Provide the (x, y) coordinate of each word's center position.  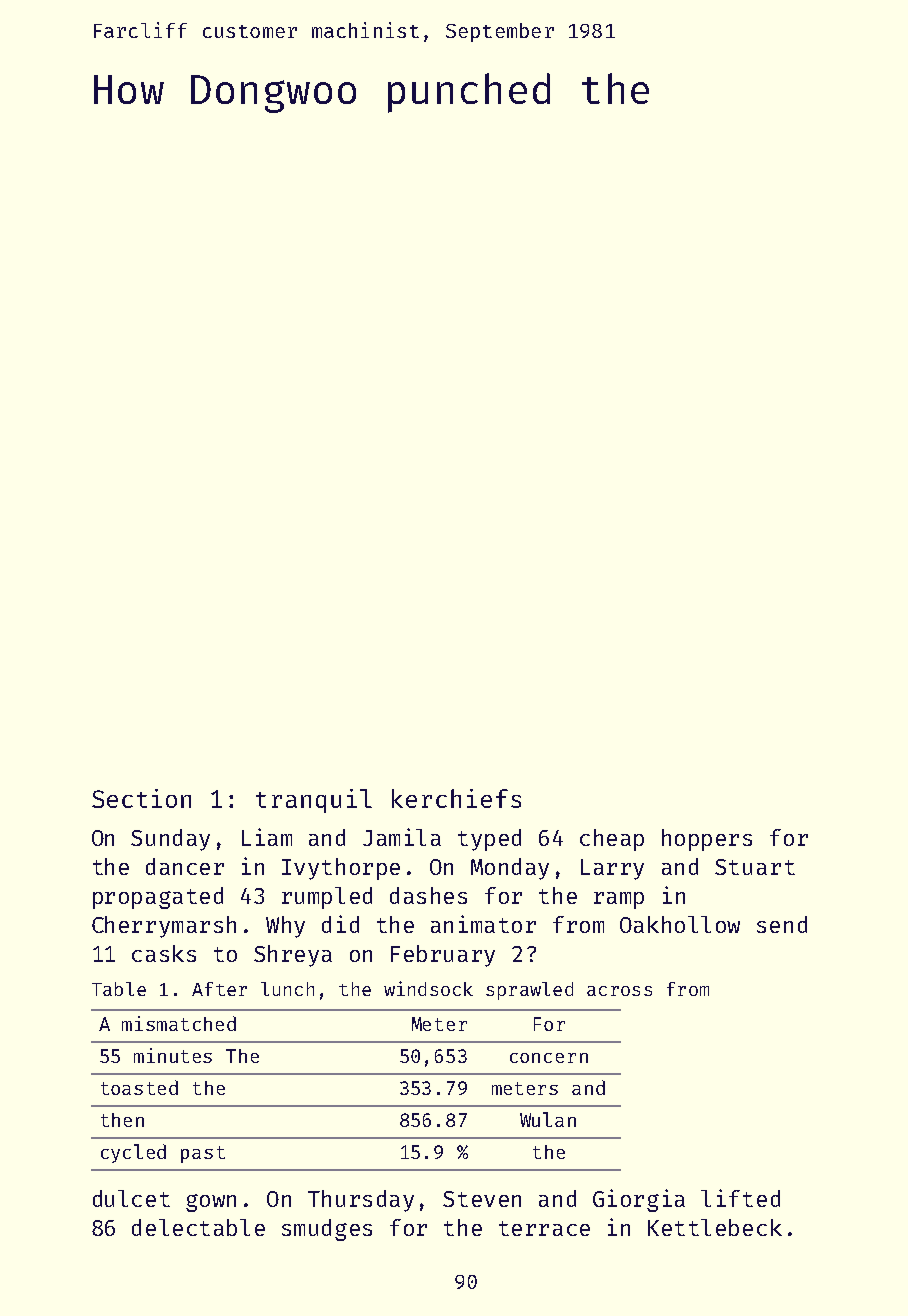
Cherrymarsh (164, 927)
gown (211, 1203)
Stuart (755, 867)
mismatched (179, 1023)
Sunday (170, 840)
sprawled (529, 991)
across (619, 991)
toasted (139, 1087)
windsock (428, 988)
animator (483, 924)
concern (549, 1058)
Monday (510, 869)
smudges (327, 1230)
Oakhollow (680, 924)
